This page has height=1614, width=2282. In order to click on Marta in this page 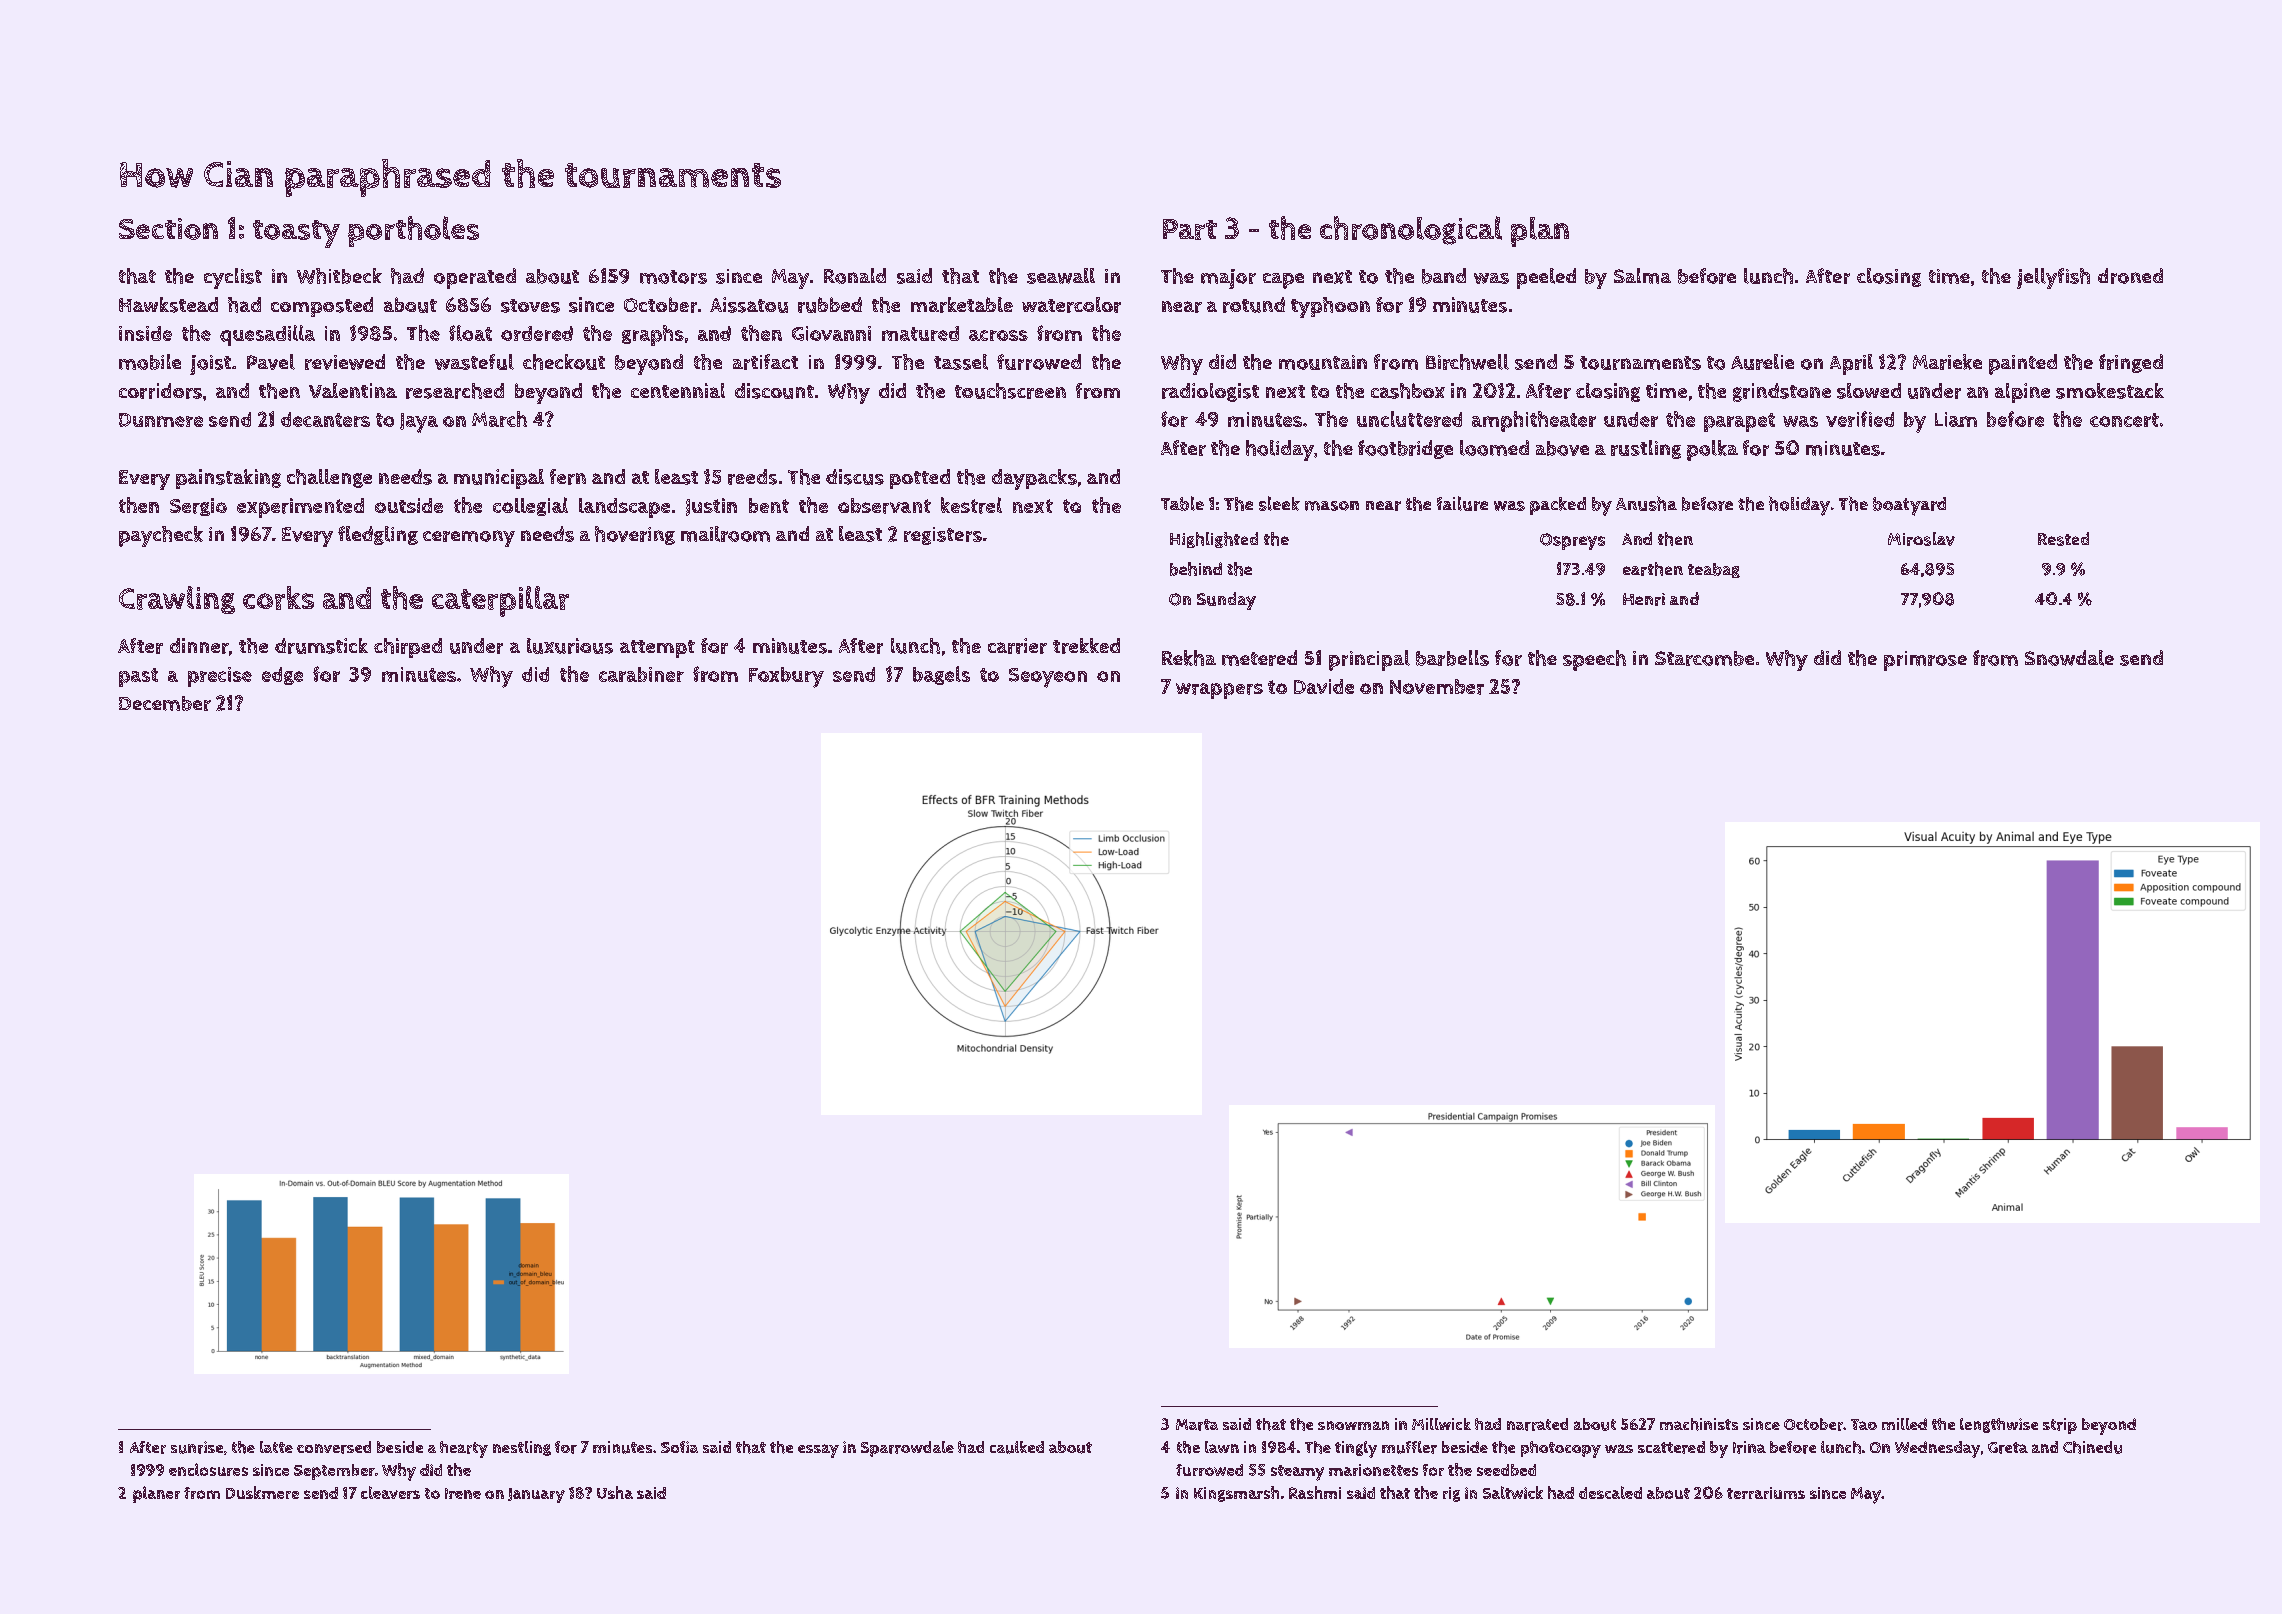, I will do `click(1197, 1425)`.
